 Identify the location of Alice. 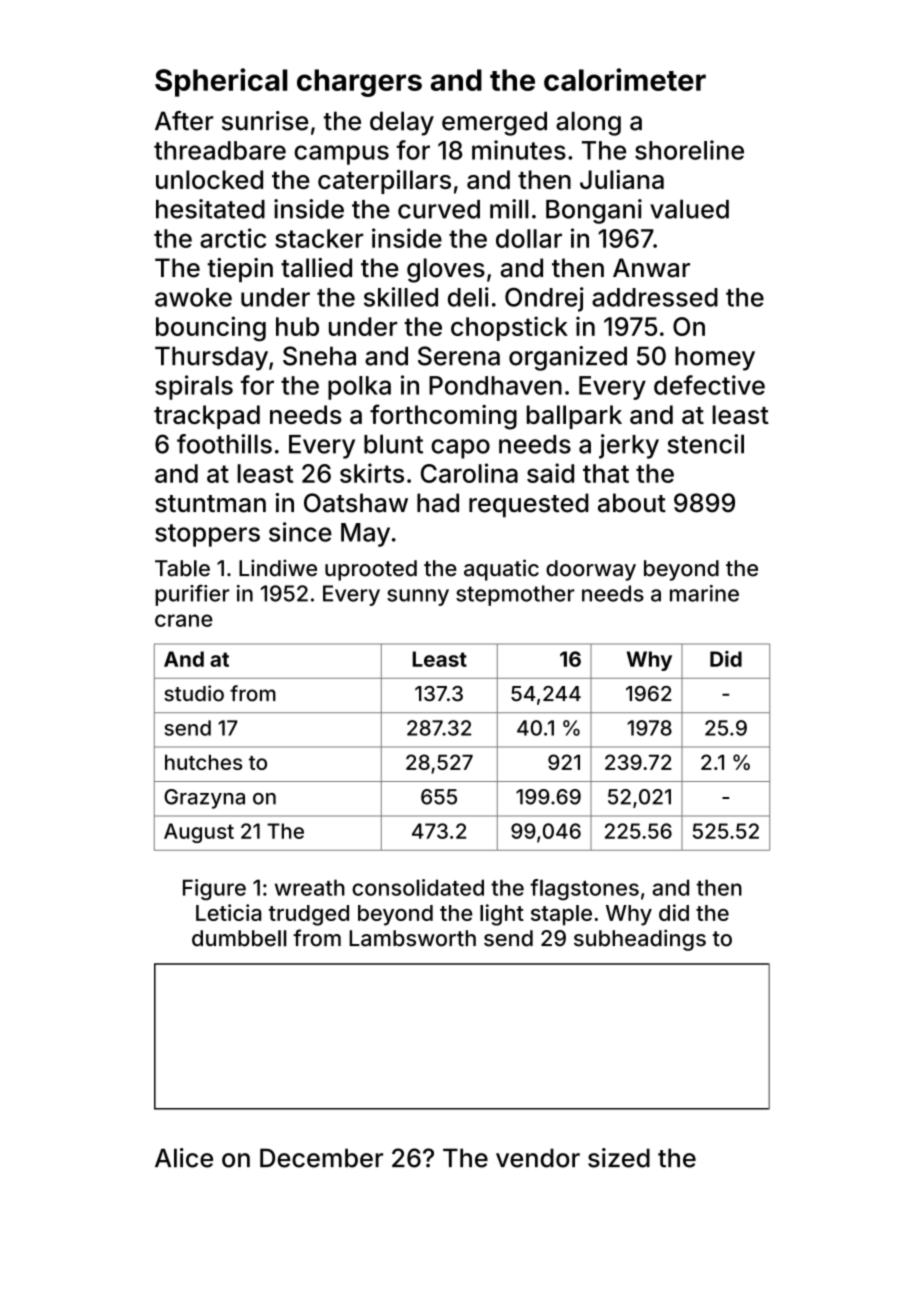
(184, 1158).
